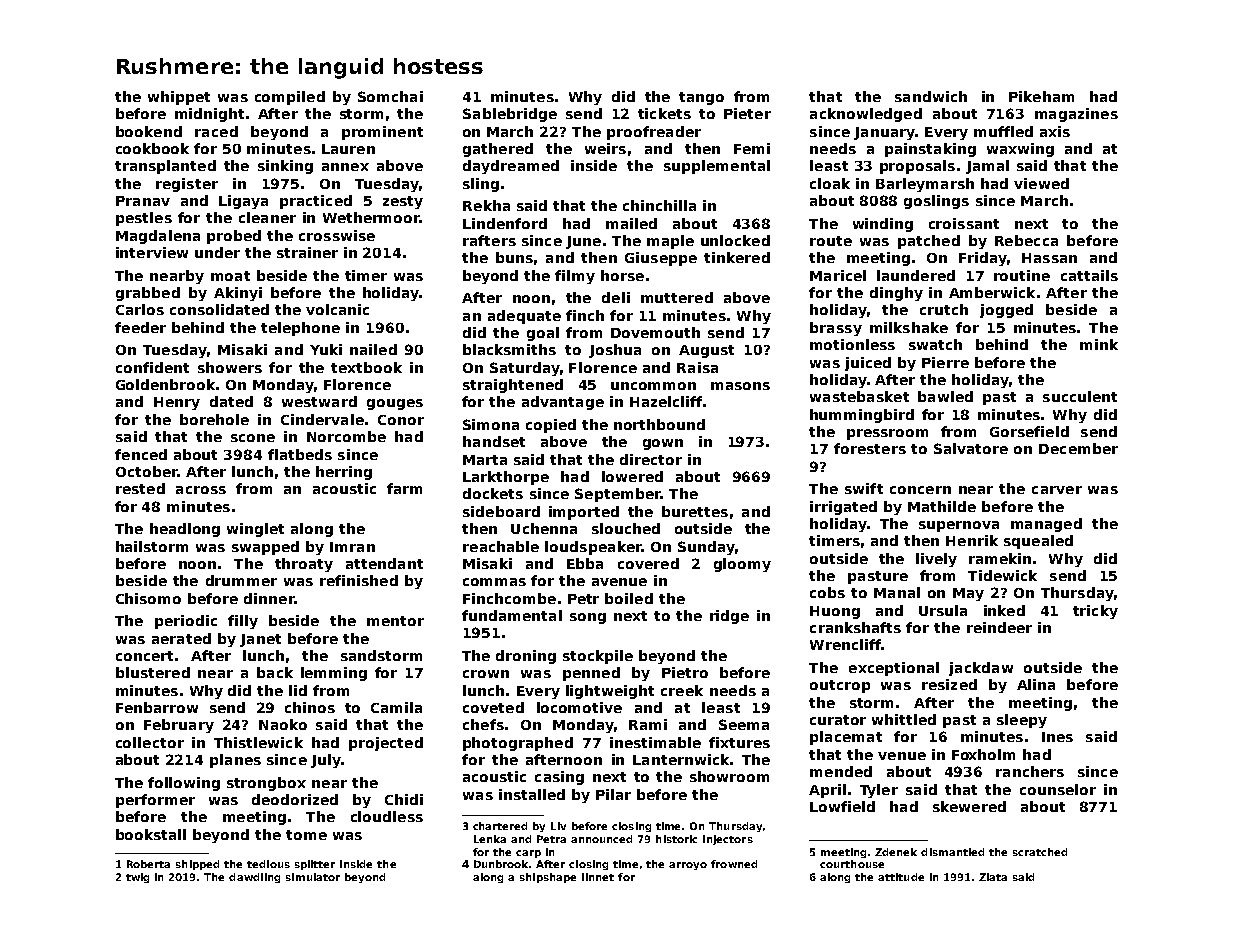 This screenshot has width=1233, height=952. I want to click on gloomy, so click(742, 565).
